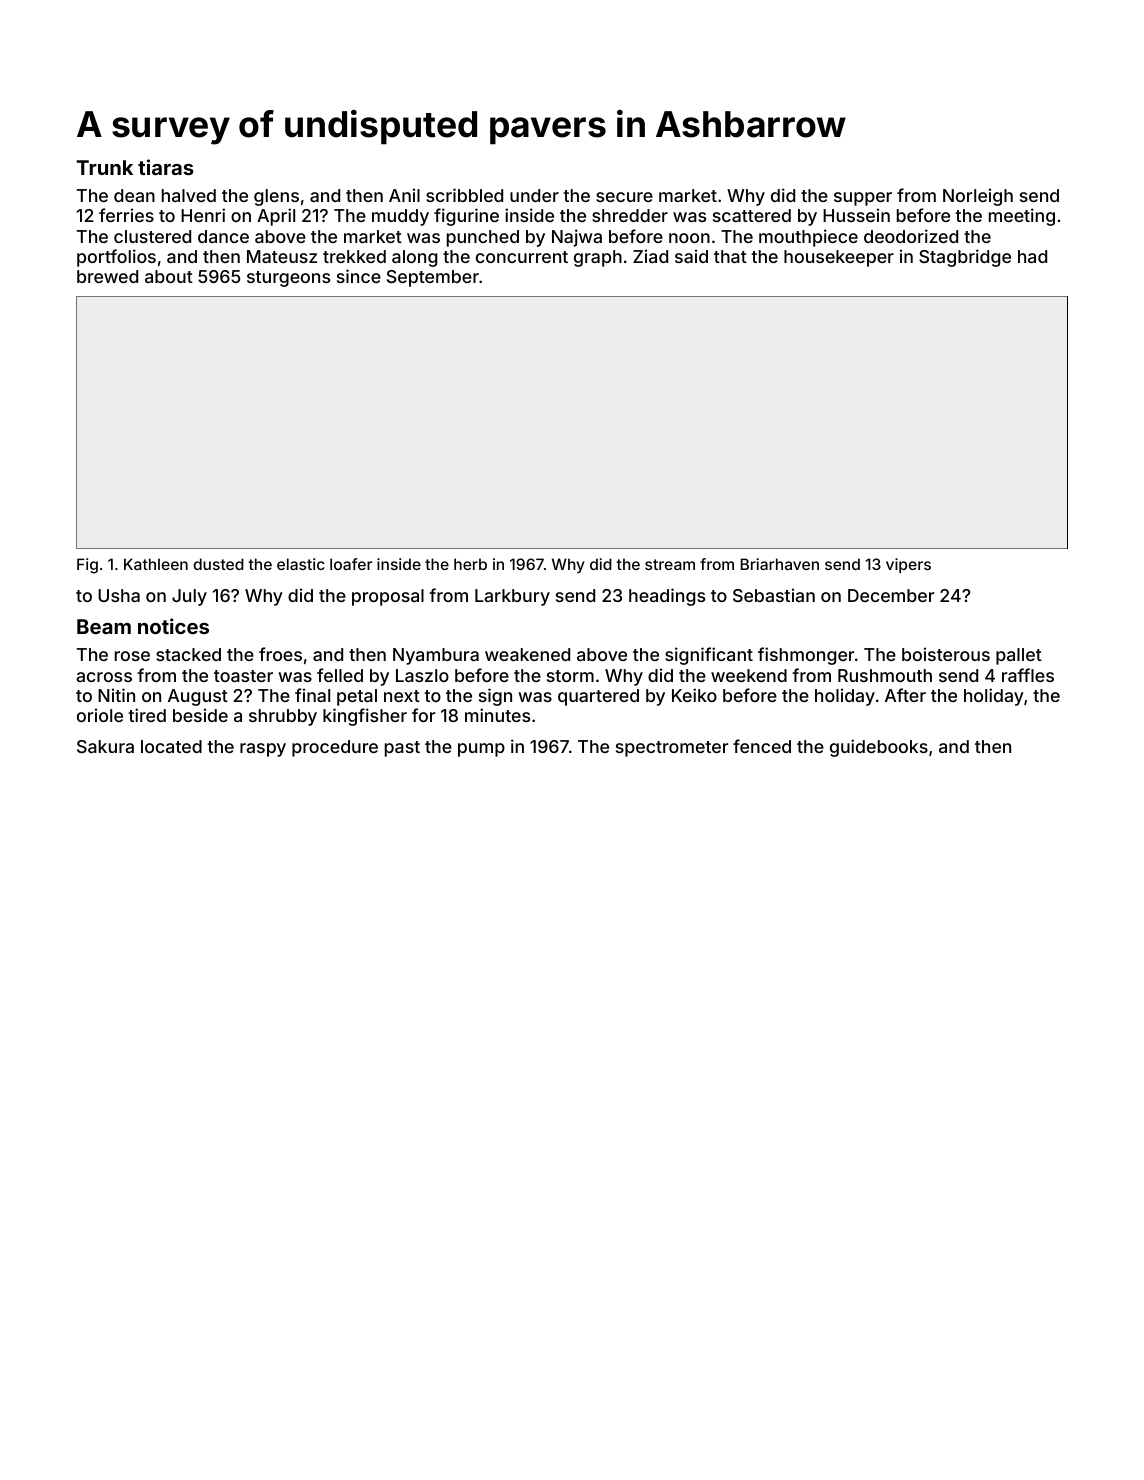  Describe the element at coordinates (116, 695) in the document. I see `Nitin` at that location.
